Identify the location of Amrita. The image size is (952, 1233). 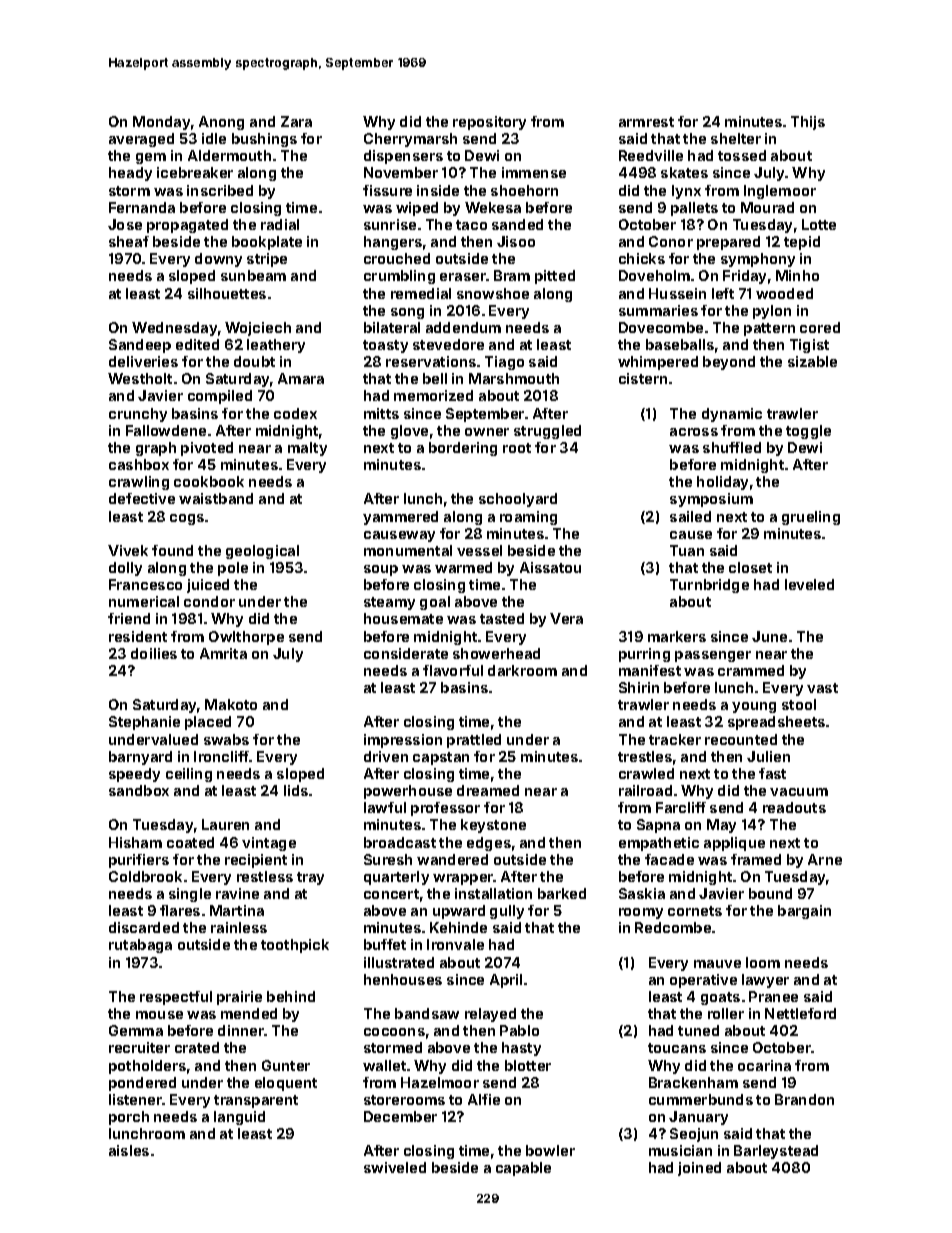
(223, 653).
